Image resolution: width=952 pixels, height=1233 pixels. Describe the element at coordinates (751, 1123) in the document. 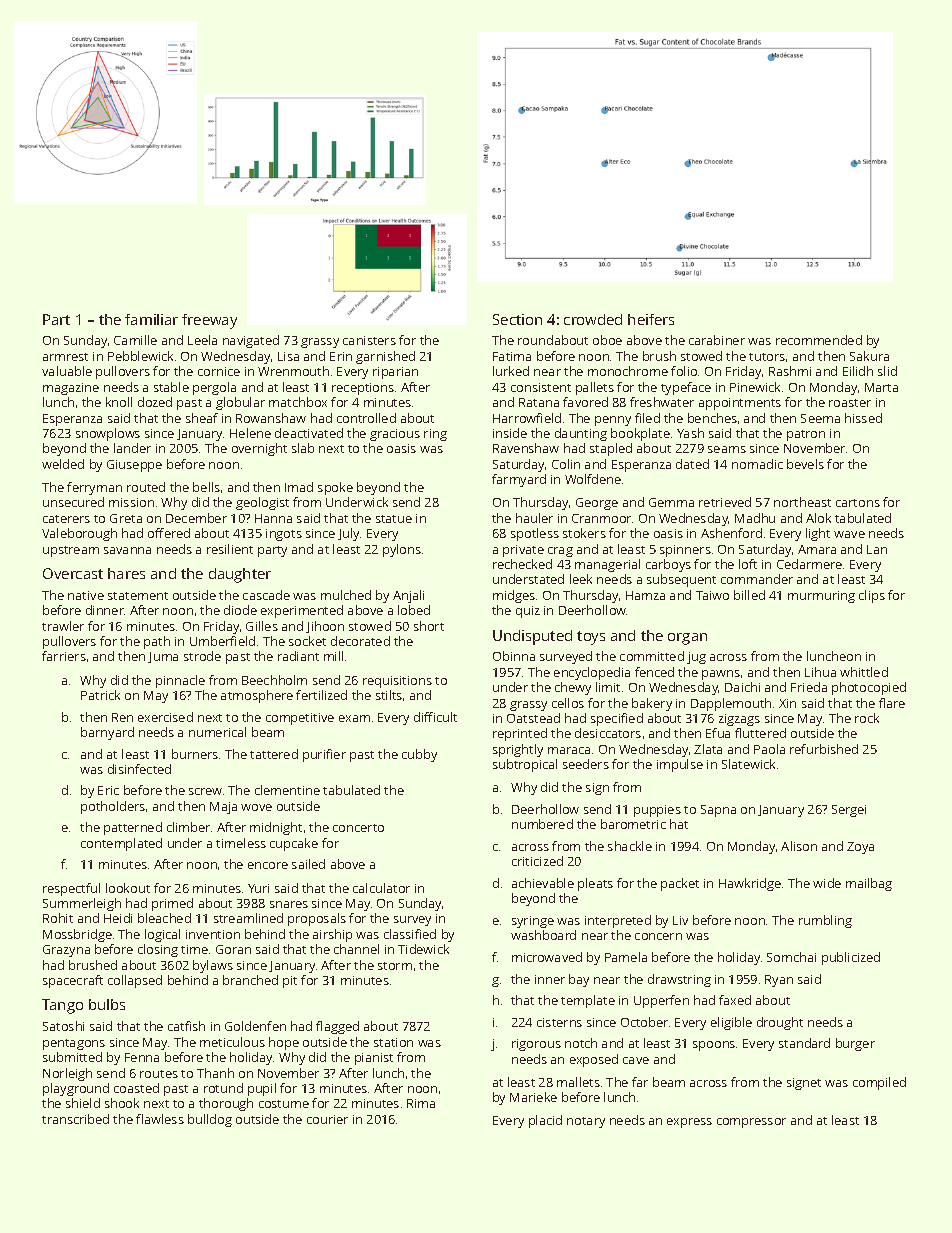

I see `compressor` at that location.
